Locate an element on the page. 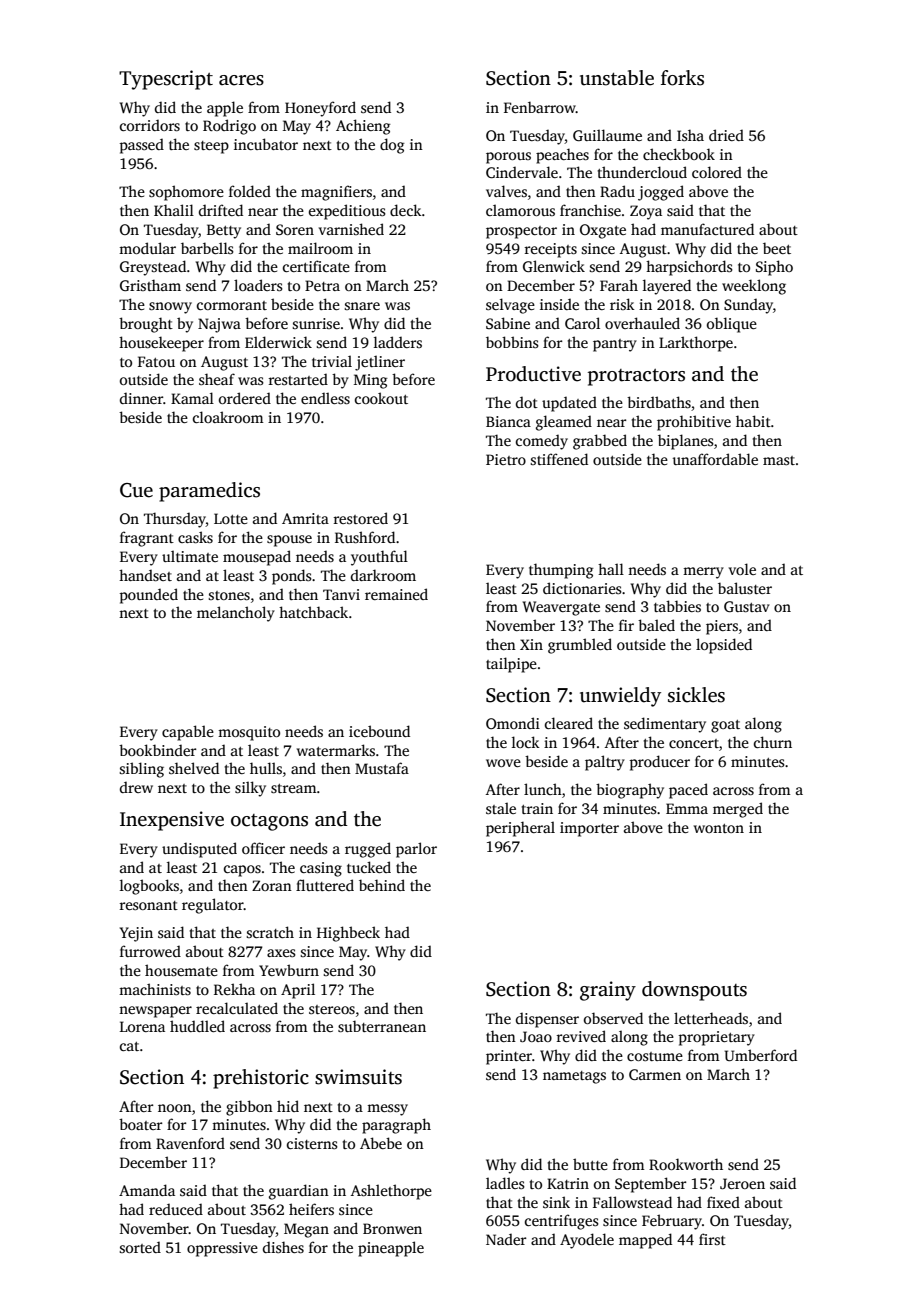 The width and height of the image is (924, 1314). printer is located at coordinates (509, 1057).
